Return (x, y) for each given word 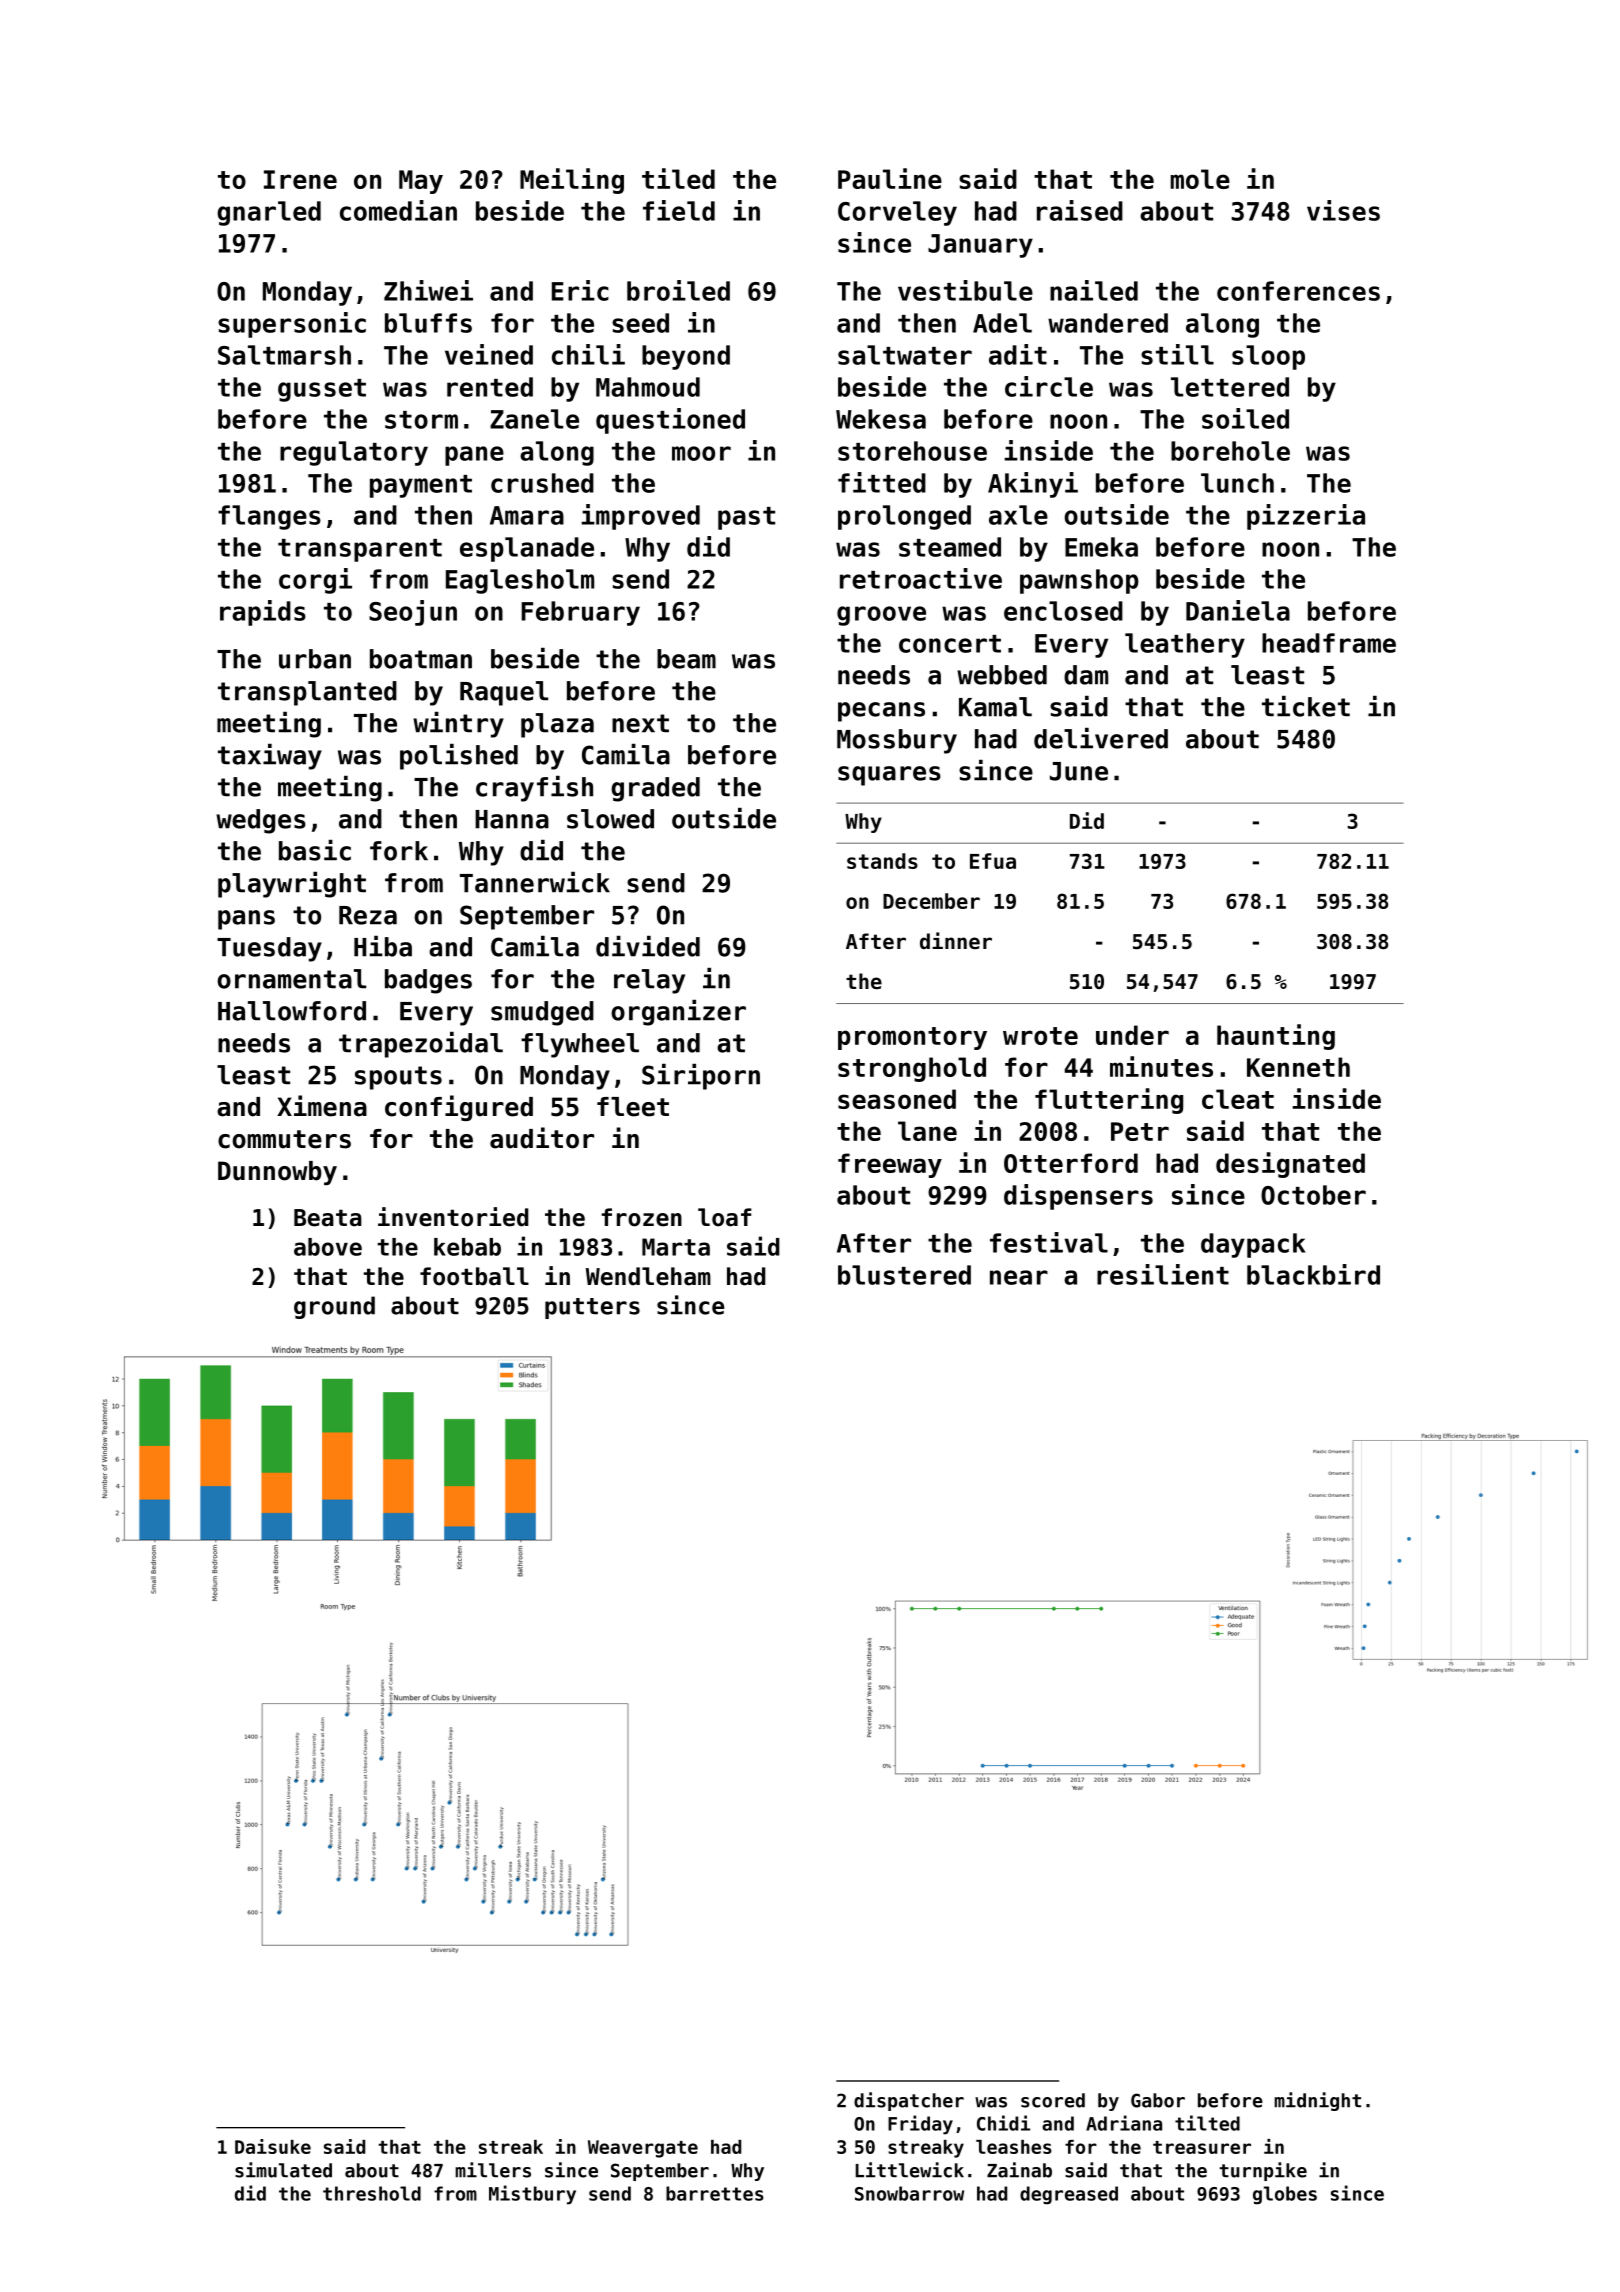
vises (1343, 210)
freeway (890, 1165)
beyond (686, 357)
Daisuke (273, 2146)
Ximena (322, 1106)
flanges (269, 517)
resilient (1163, 1274)
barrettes (715, 2193)
